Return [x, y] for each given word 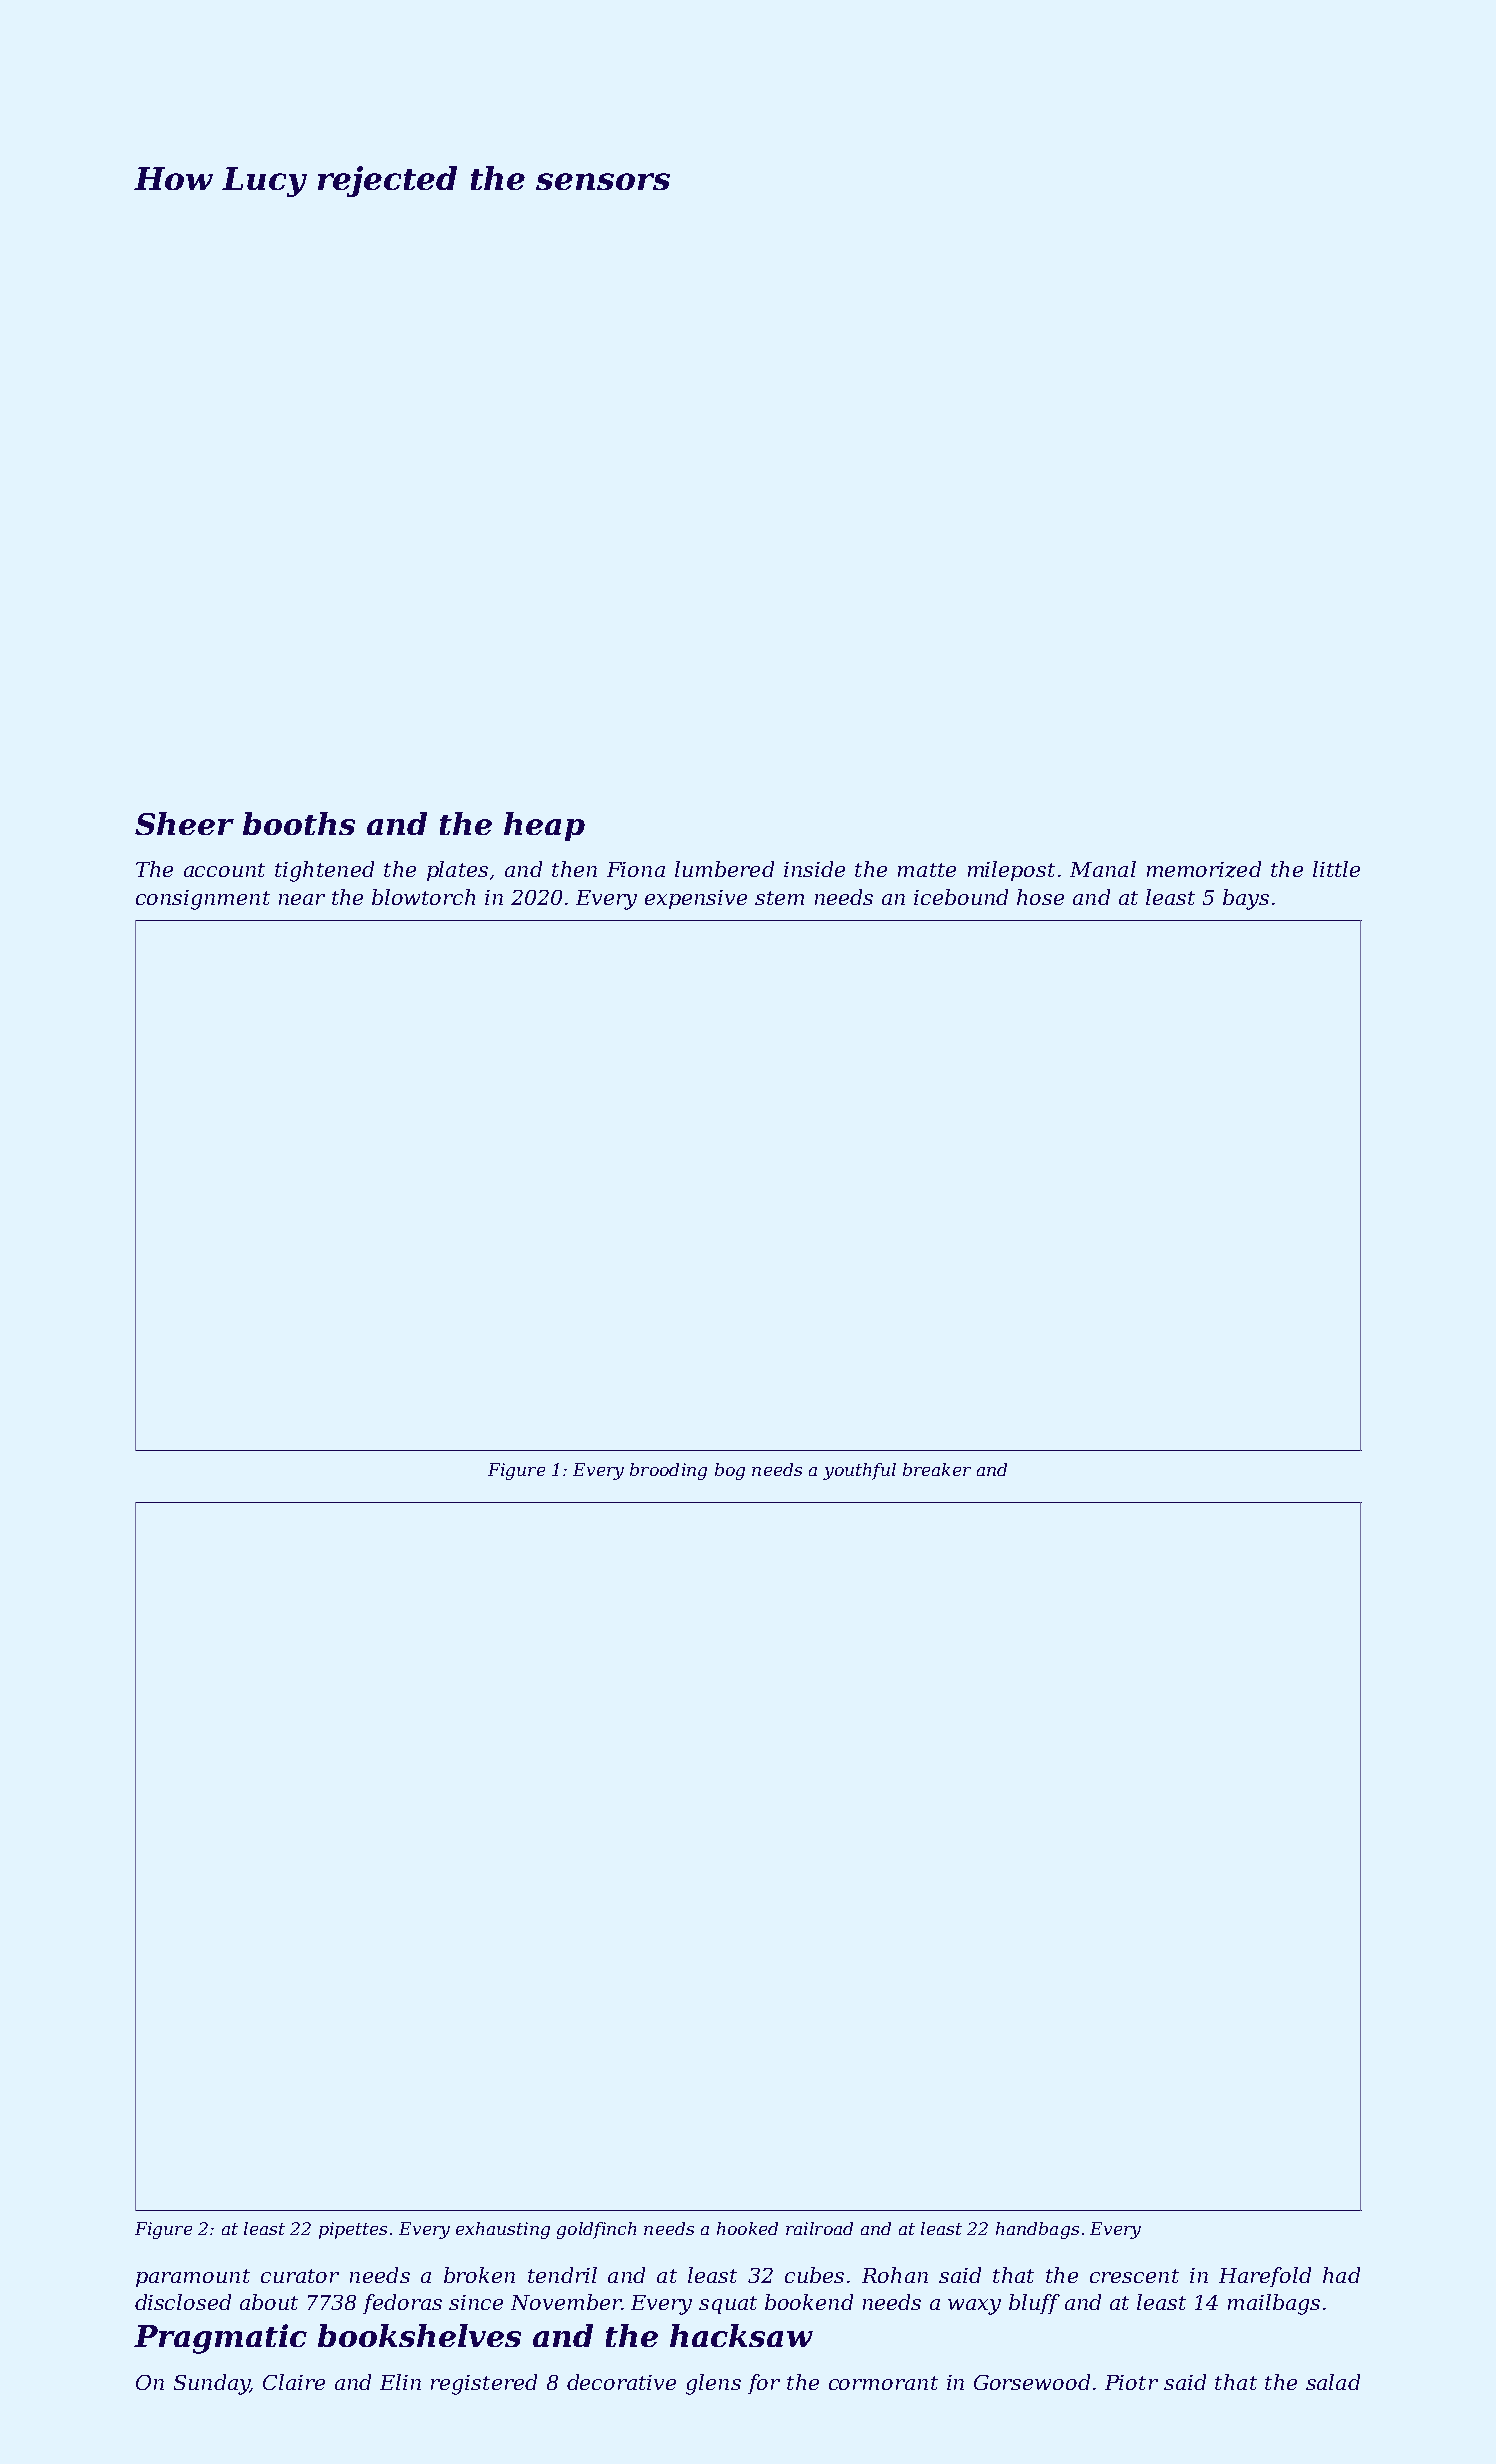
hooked [747, 2228]
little [1336, 869]
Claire [294, 2382]
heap [544, 826]
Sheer [184, 823]
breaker [937, 1469]
